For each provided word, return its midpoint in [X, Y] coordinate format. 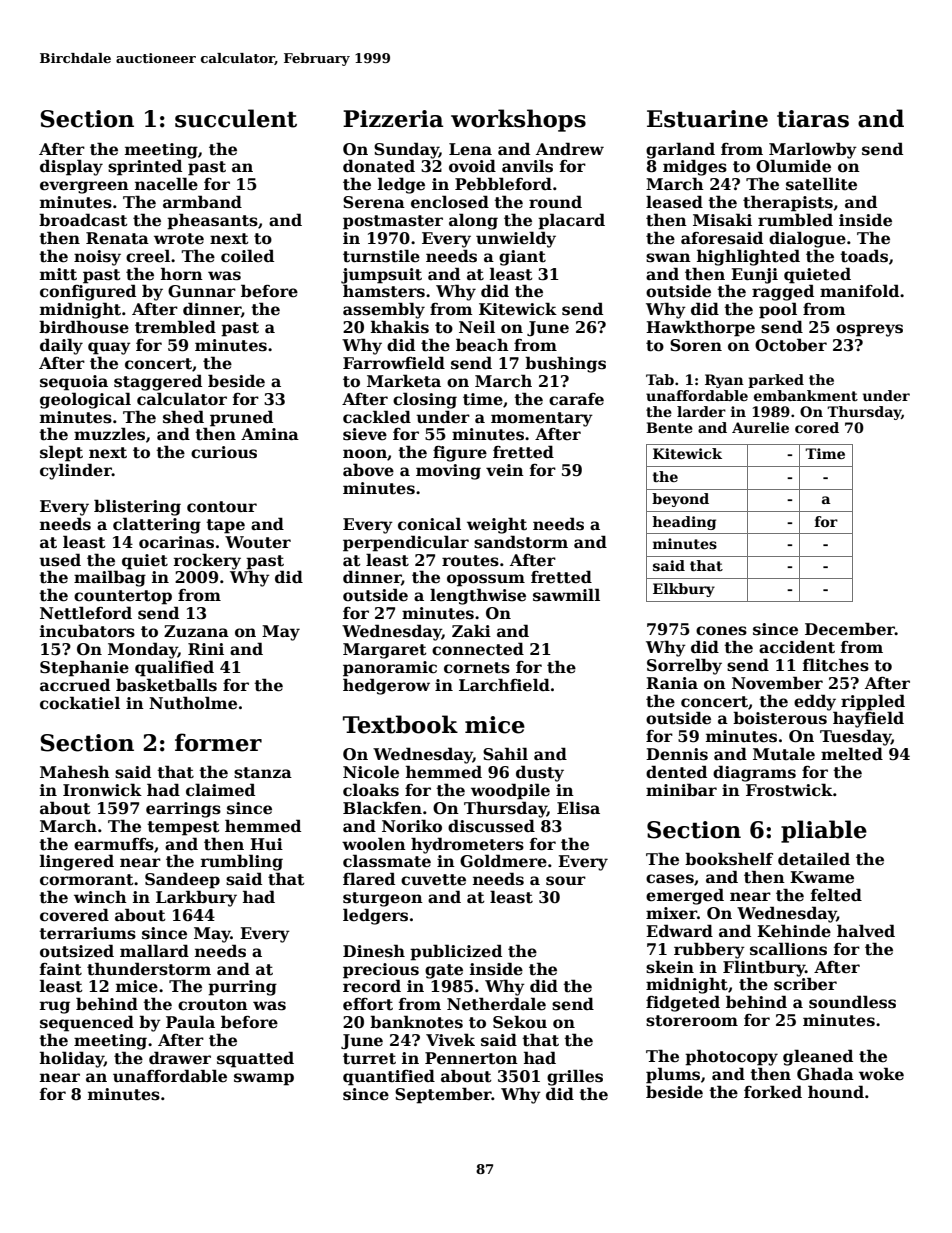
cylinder [76, 471]
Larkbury [196, 898]
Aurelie [760, 427]
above [368, 470]
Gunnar [202, 291]
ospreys [869, 330]
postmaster [393, 222]
